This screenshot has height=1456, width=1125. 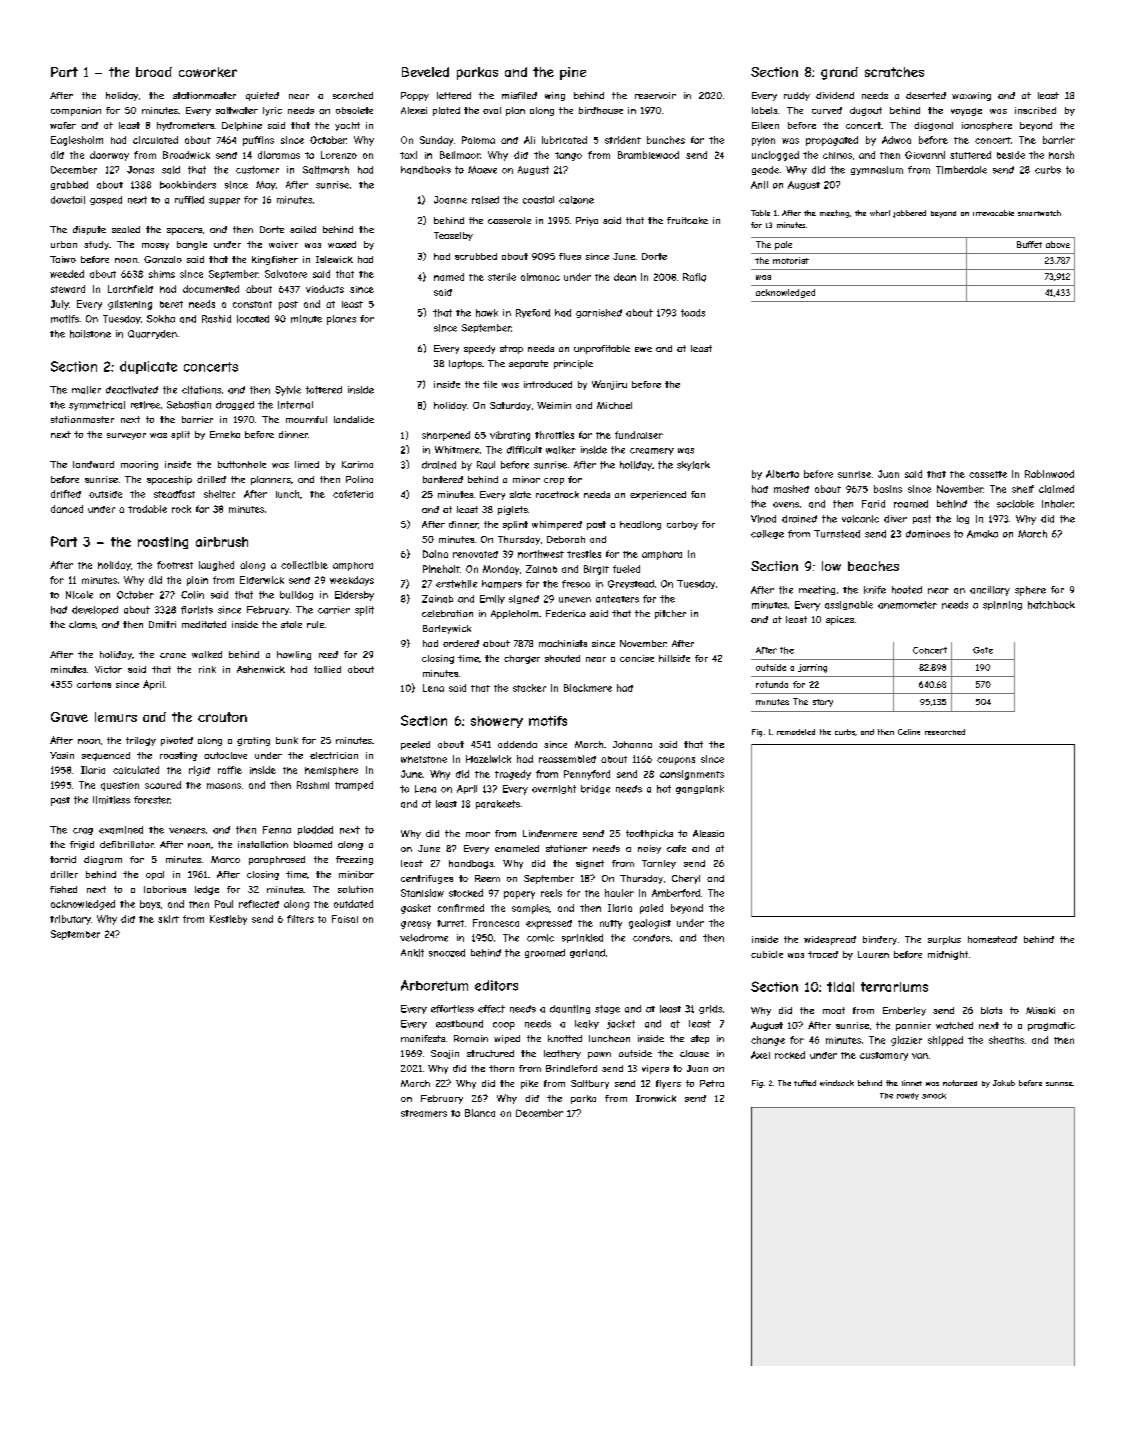 I want to click on Bramblewood, so click(x=648, y=155).
